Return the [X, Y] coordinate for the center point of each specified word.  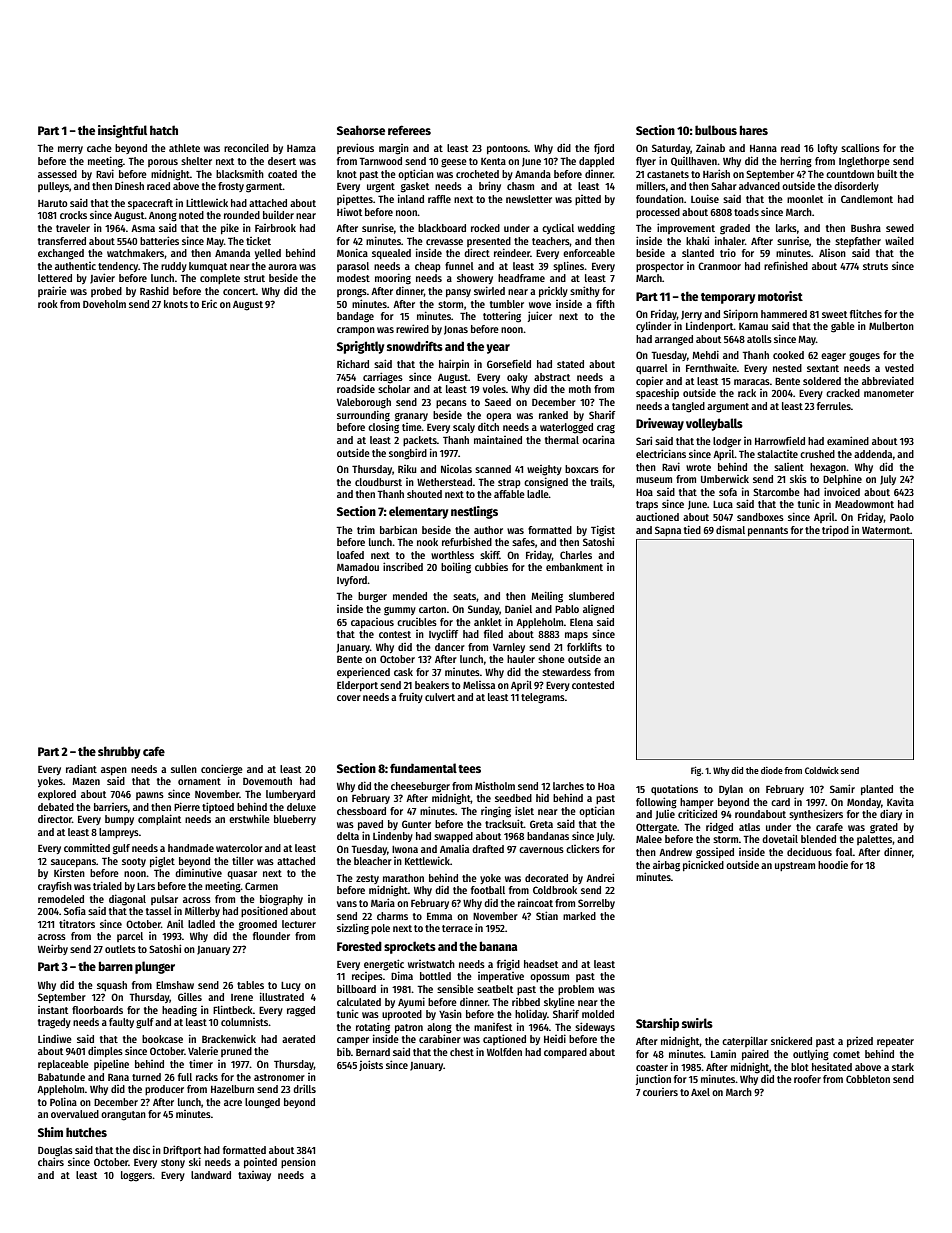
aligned [598, 610]
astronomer [279, 1077]
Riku [407, 469]
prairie [52, 291]
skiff [490, 554]
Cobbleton [868, 1079]
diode [772, 770]
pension [298, 1162]
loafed [350, 555]
